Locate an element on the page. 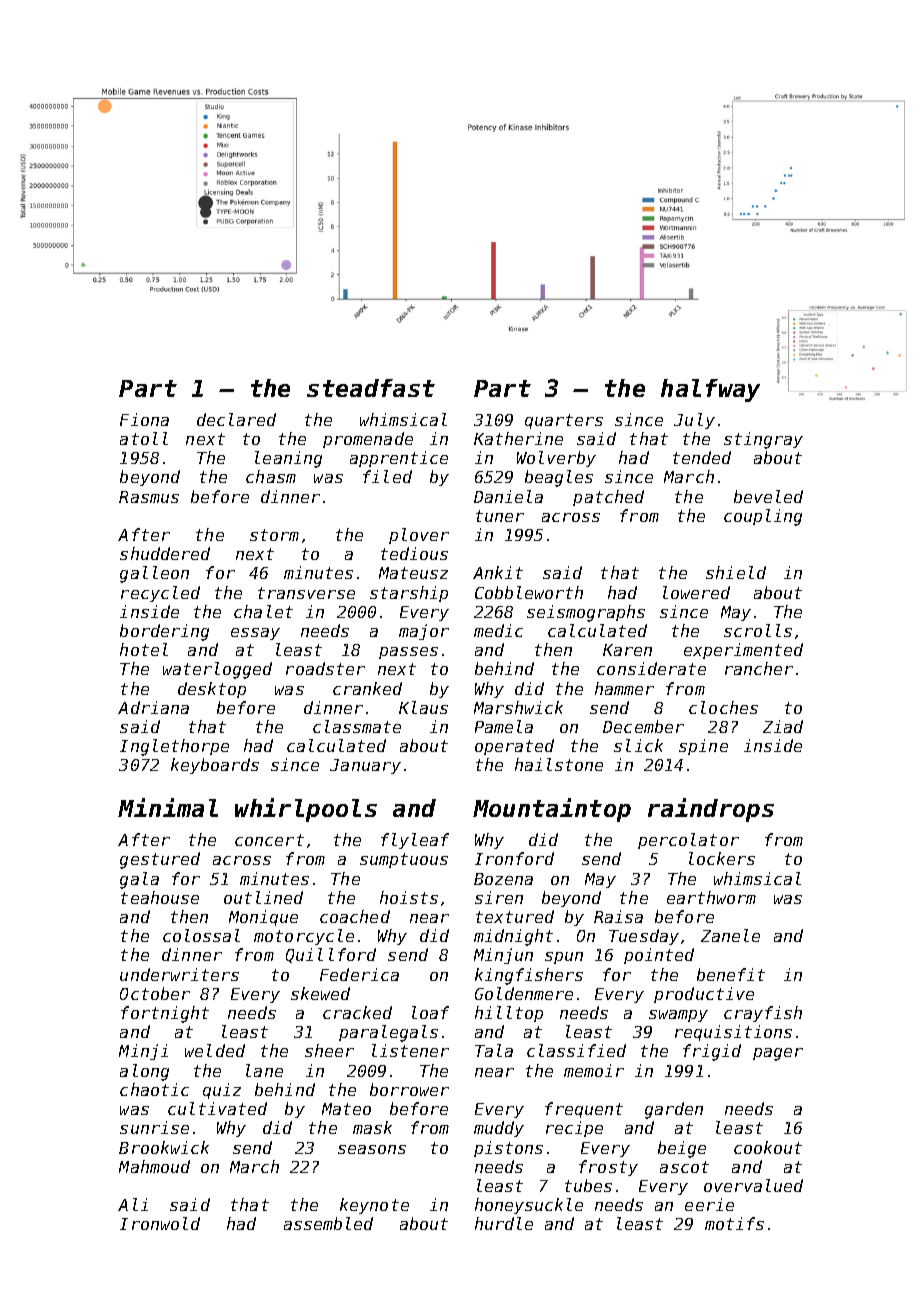  keynote is located at coordinates (374, 1206).
